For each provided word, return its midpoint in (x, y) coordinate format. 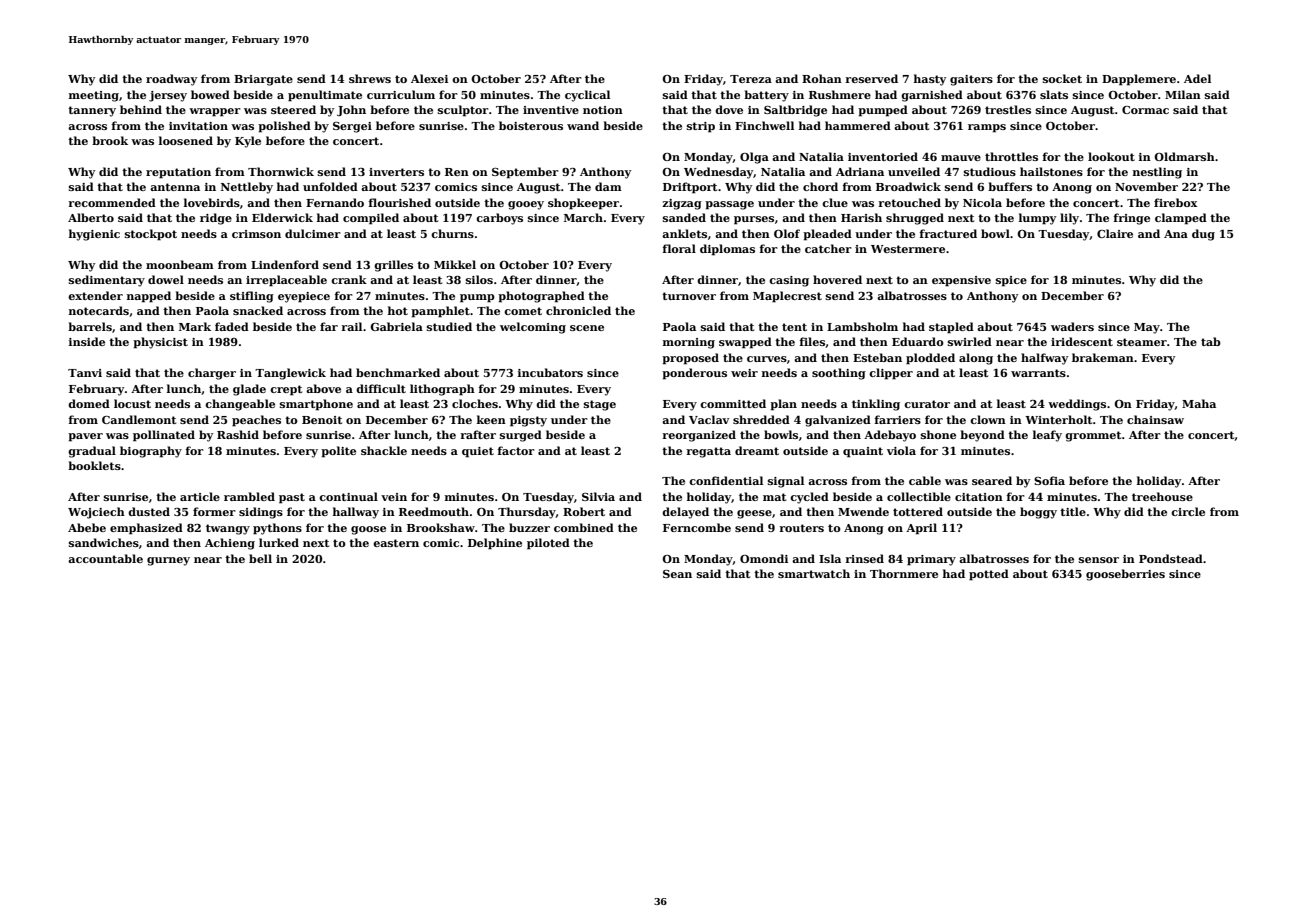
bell (260, 558)
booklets (94, 465)
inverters (396, 172)
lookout (1111, 156)
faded (232, 326)
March (583, 217)
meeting (94, 96)
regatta (708, 452)
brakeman (1103, 357)
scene (587, 328)
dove (729, 109)
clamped (1181, 219)
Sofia (1049, 480)
